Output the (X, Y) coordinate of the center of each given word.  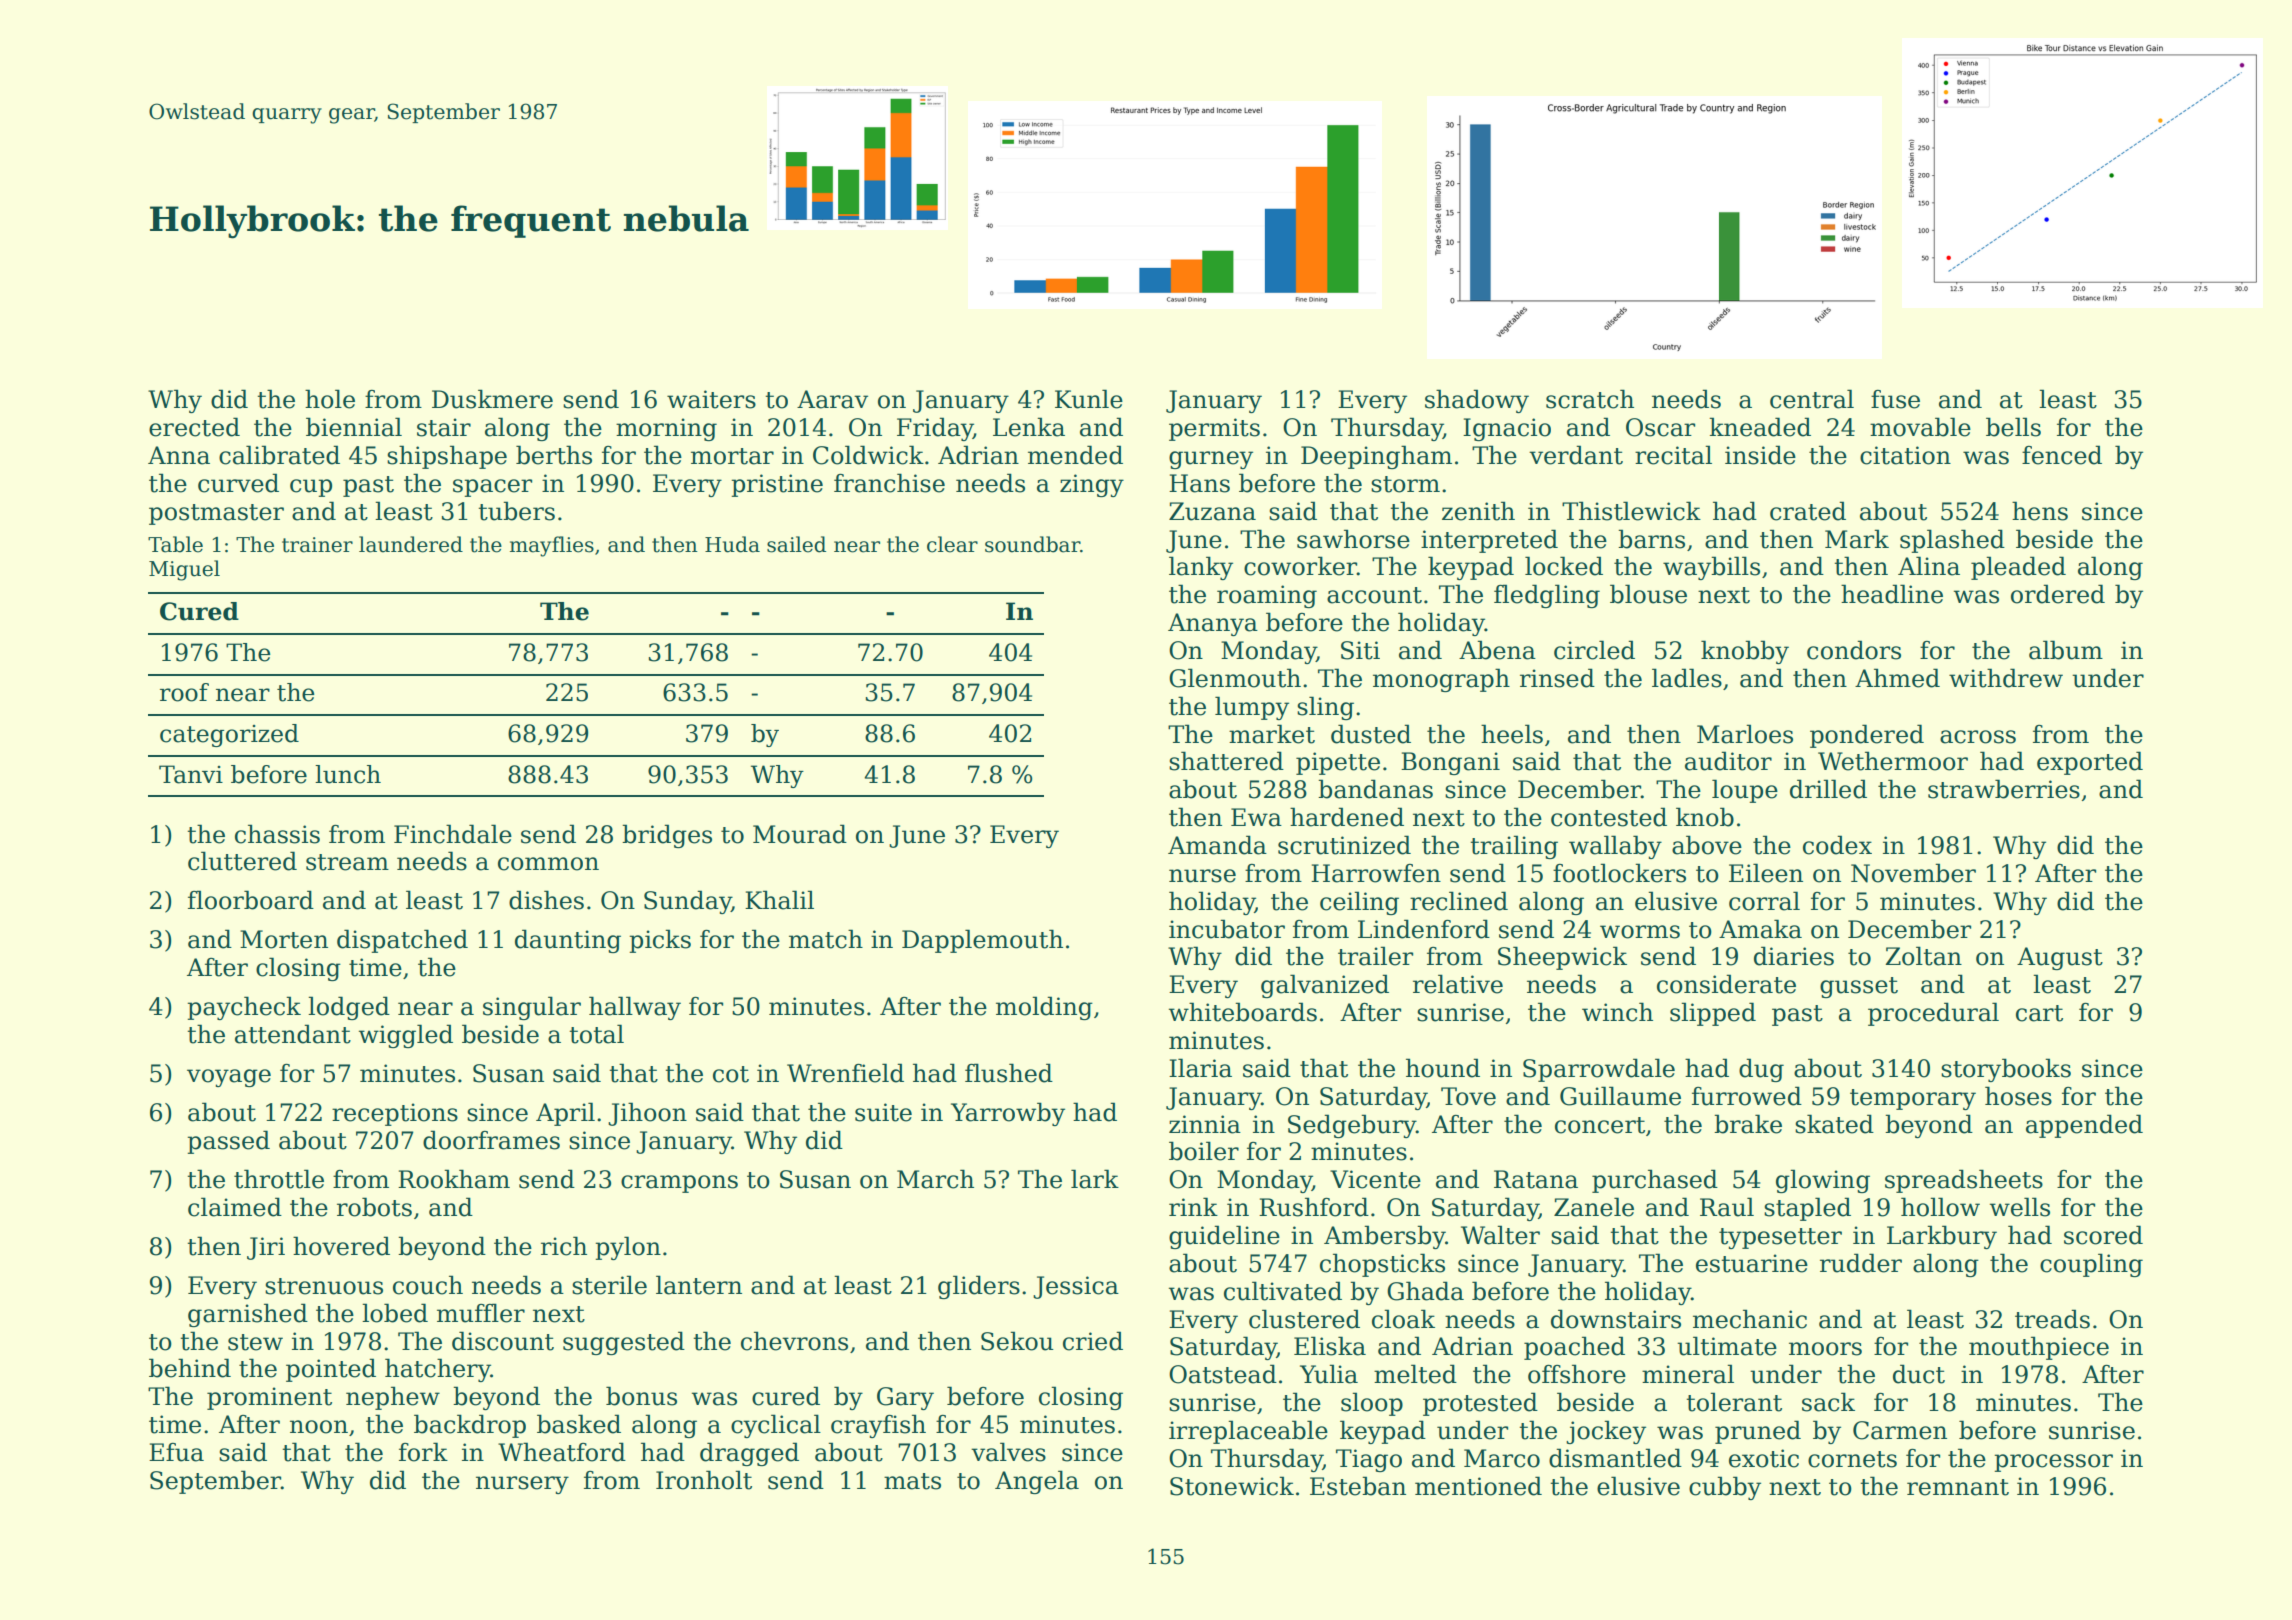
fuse (1895, 399)
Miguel (184, 570)
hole (330, 399)
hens (2040, 511)
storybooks (2006, 1070)
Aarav (832, 399)
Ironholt (704, 1480)
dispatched (402, 941)
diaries (1794, 956)
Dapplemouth (982, 941)
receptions (395, 1114)
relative (1458, 984)
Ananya (1213, 624)
